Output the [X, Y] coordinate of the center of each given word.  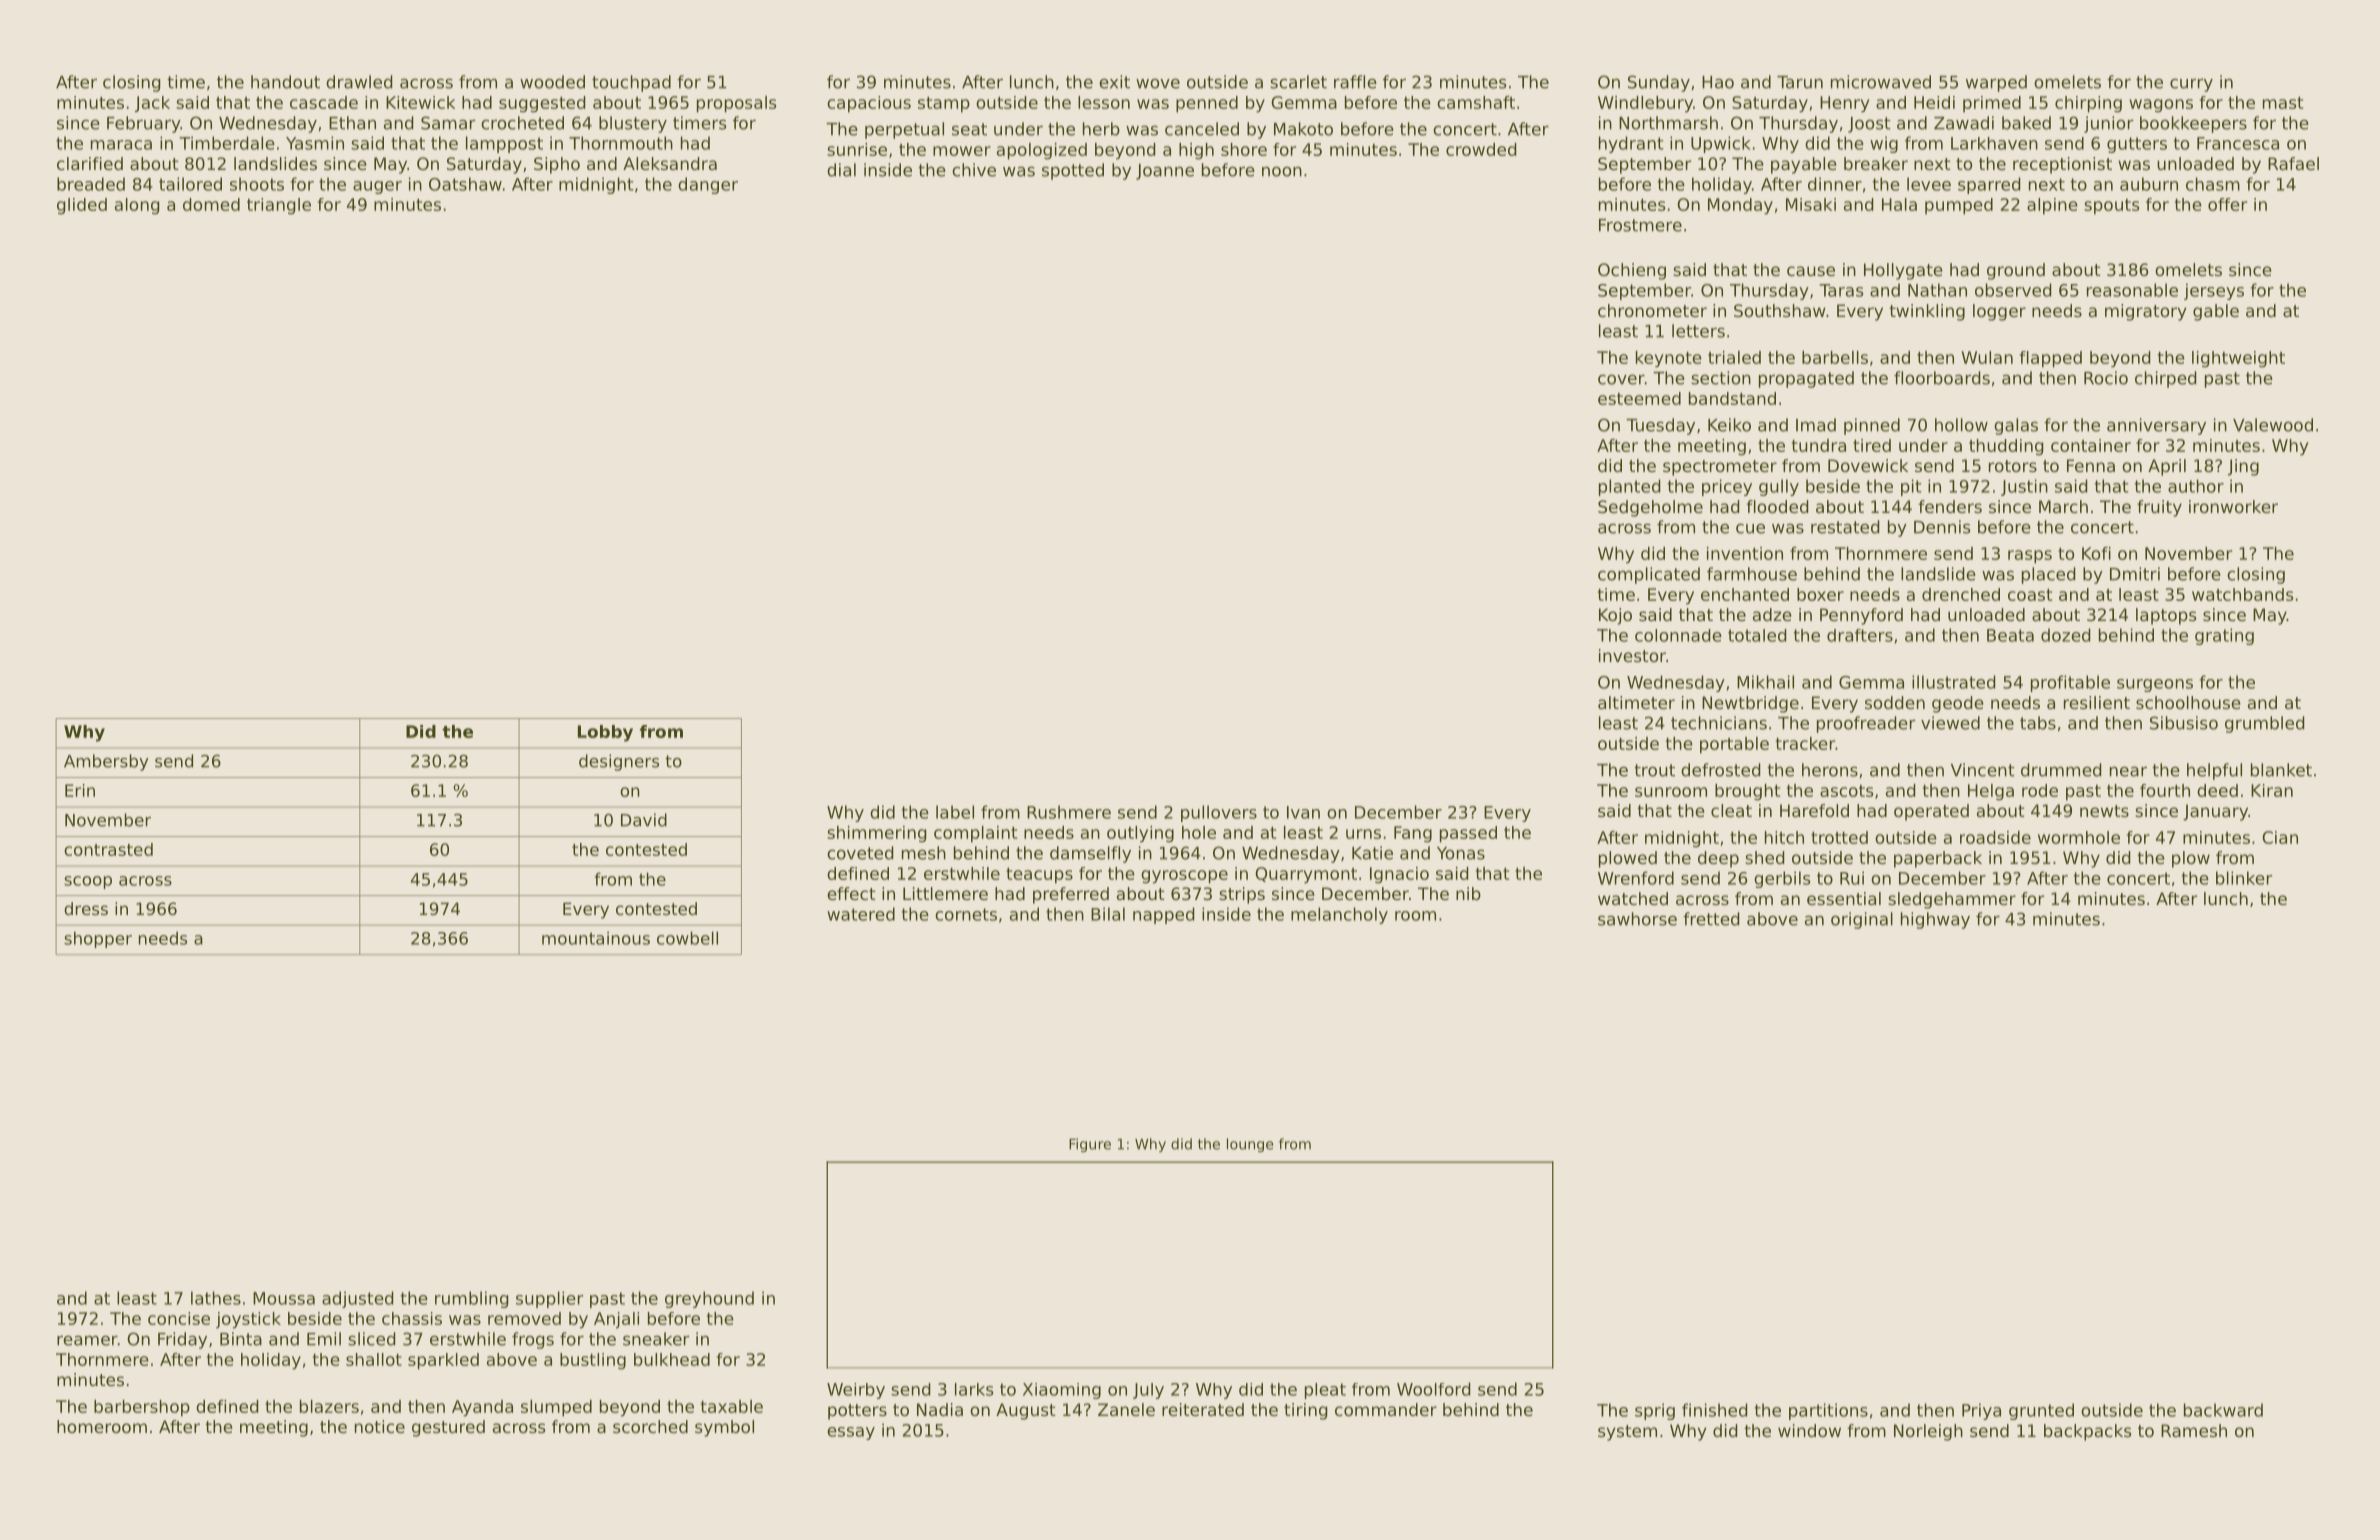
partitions [1828, 1411]
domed [211, 204]
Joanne [1165, 172]
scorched [650, 1426]
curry [2191, 85]
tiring [1305, 1411]
